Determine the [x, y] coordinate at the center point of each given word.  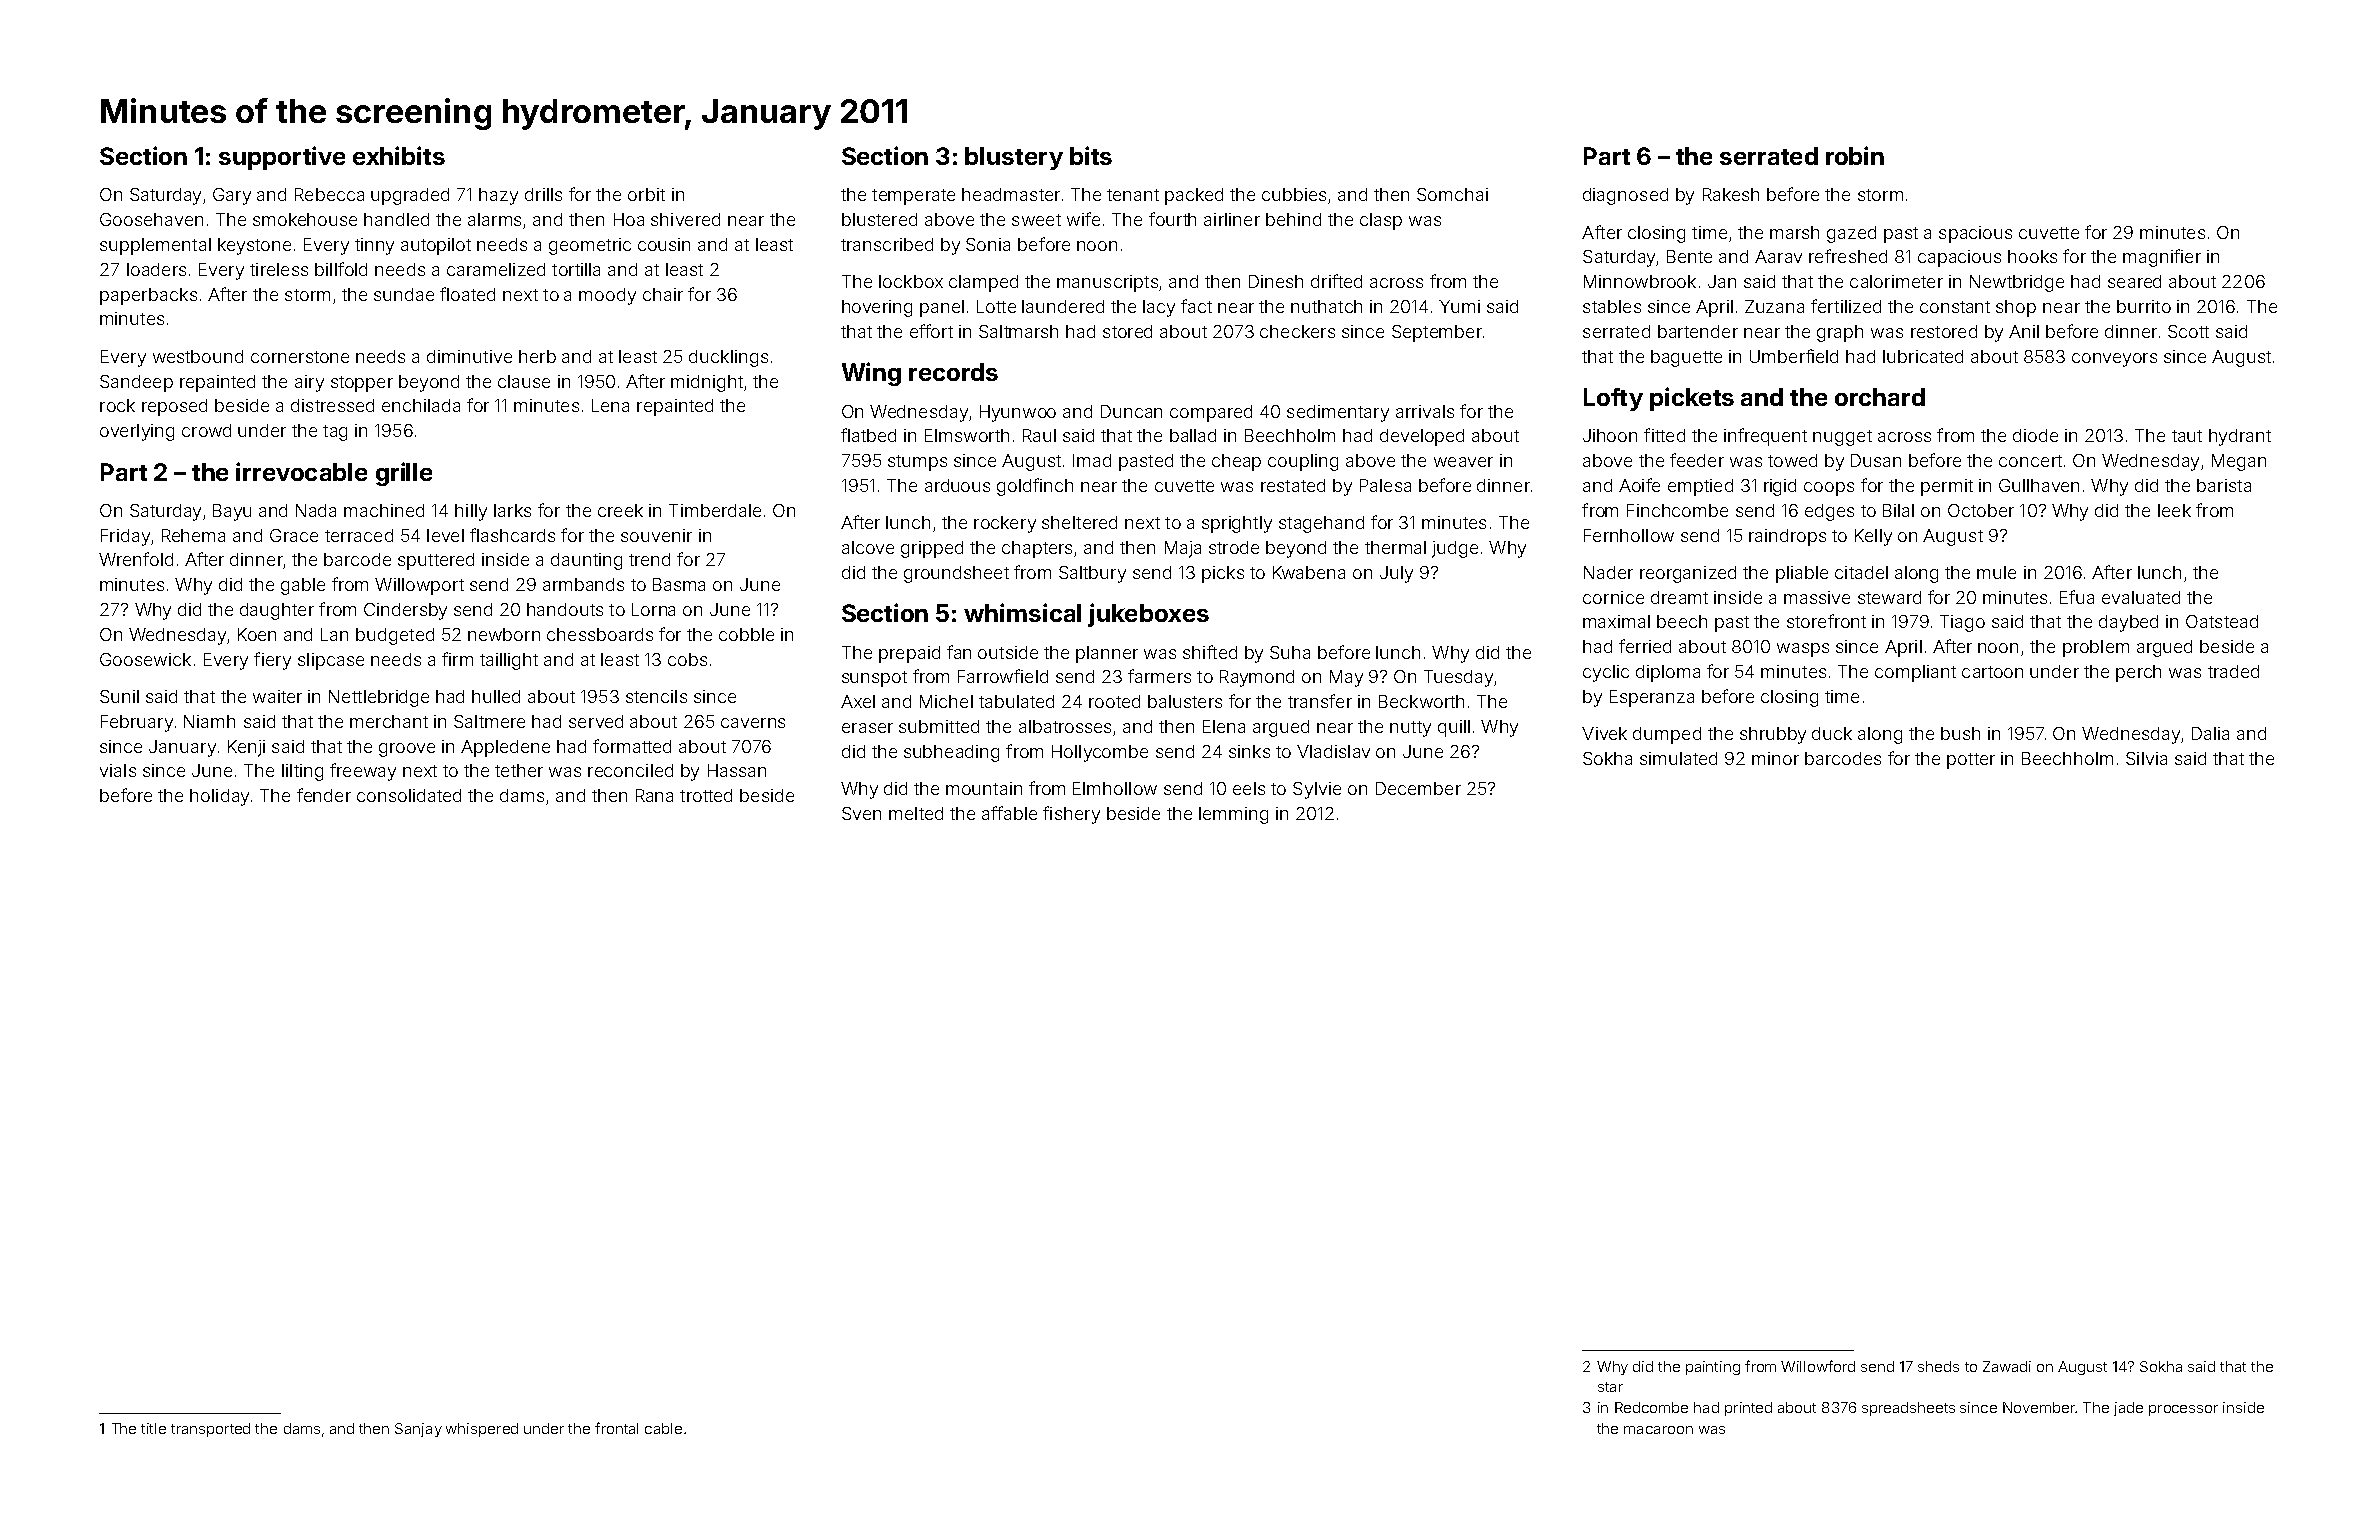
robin [1855, 155]
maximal [1616, 621]
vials [118, 770]
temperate [913, 197]
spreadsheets [1908, 1409]
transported [210, 1430]
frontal [616, 1428]
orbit [646, 194]
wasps [1803, 650]
